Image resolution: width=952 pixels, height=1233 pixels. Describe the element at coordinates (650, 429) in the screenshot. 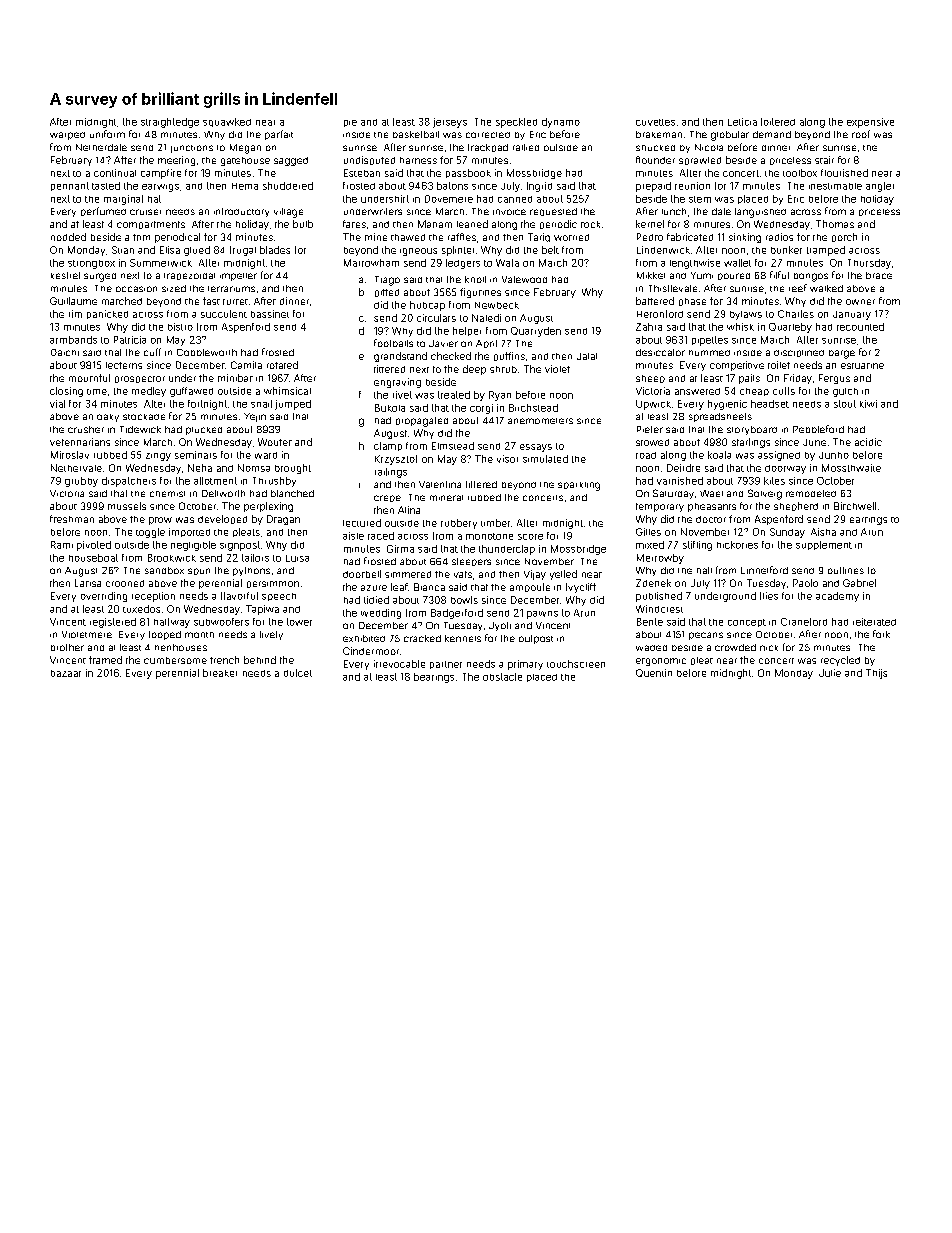

I see `Pieter` at that location.
